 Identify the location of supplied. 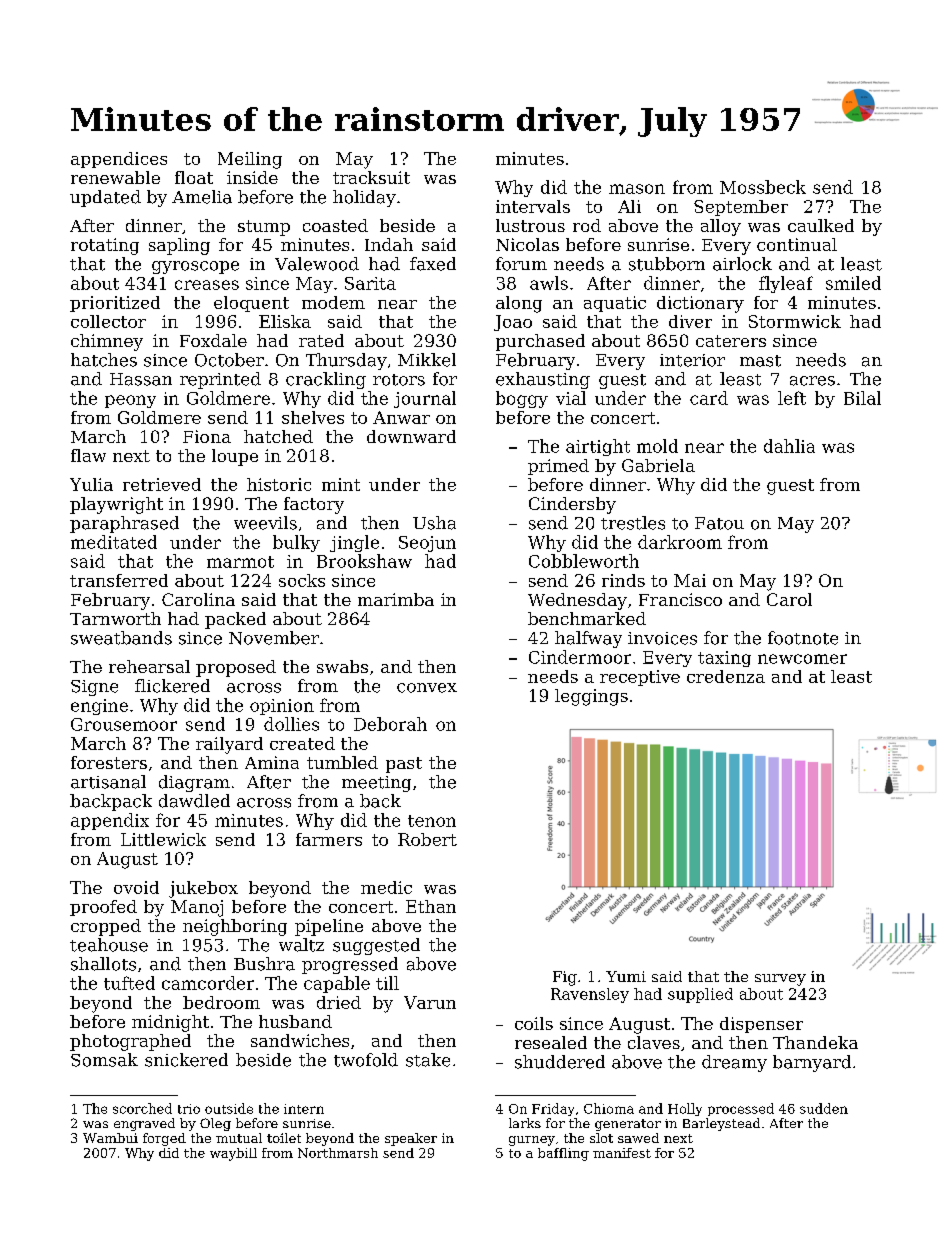
(700, 995).
